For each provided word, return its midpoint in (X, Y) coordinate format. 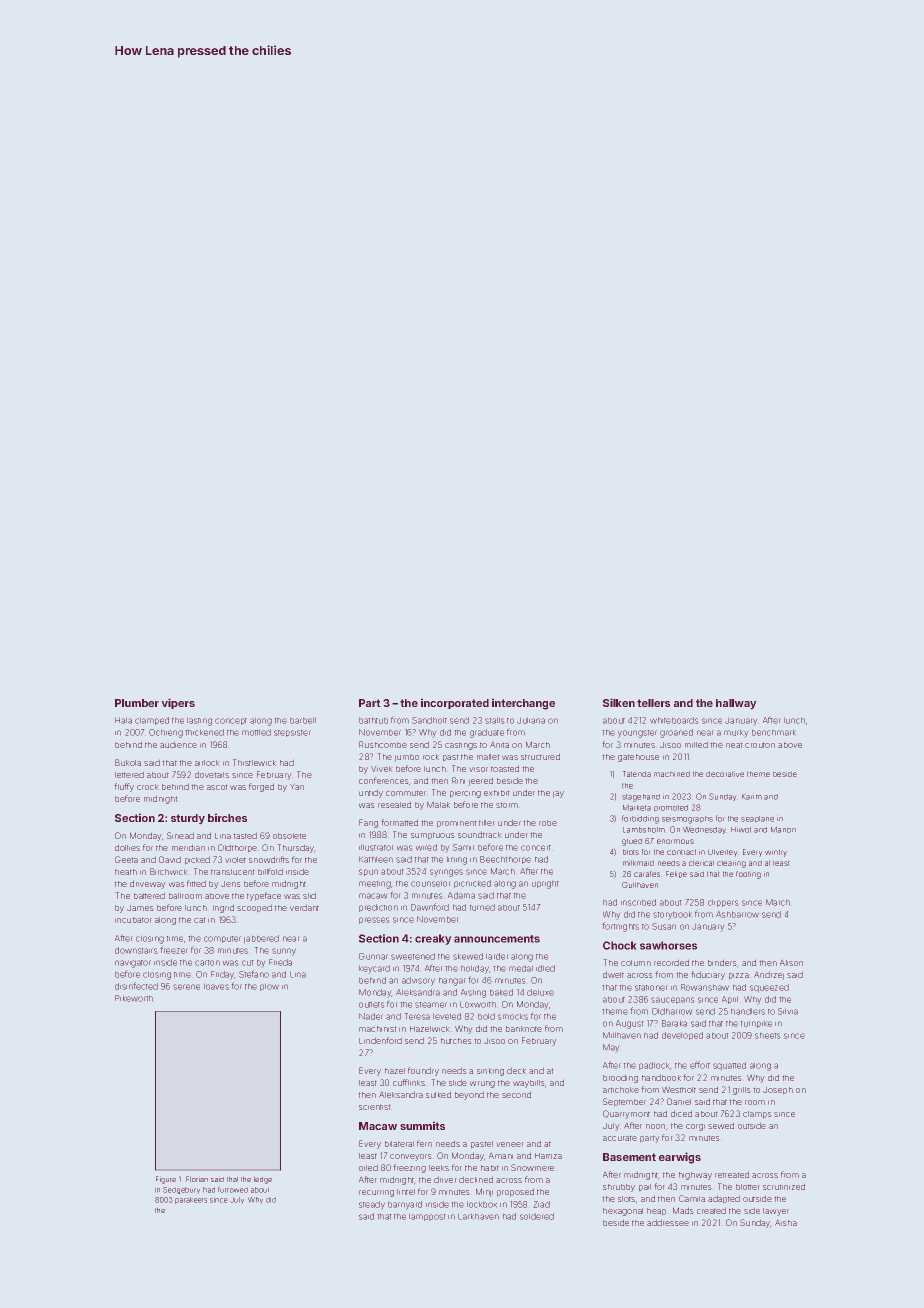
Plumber (137, 703)
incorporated (455, 703)
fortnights (620, 927)
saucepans (673, 1000)
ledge (263, 1180)
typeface (264, 896)
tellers (653, 703)
